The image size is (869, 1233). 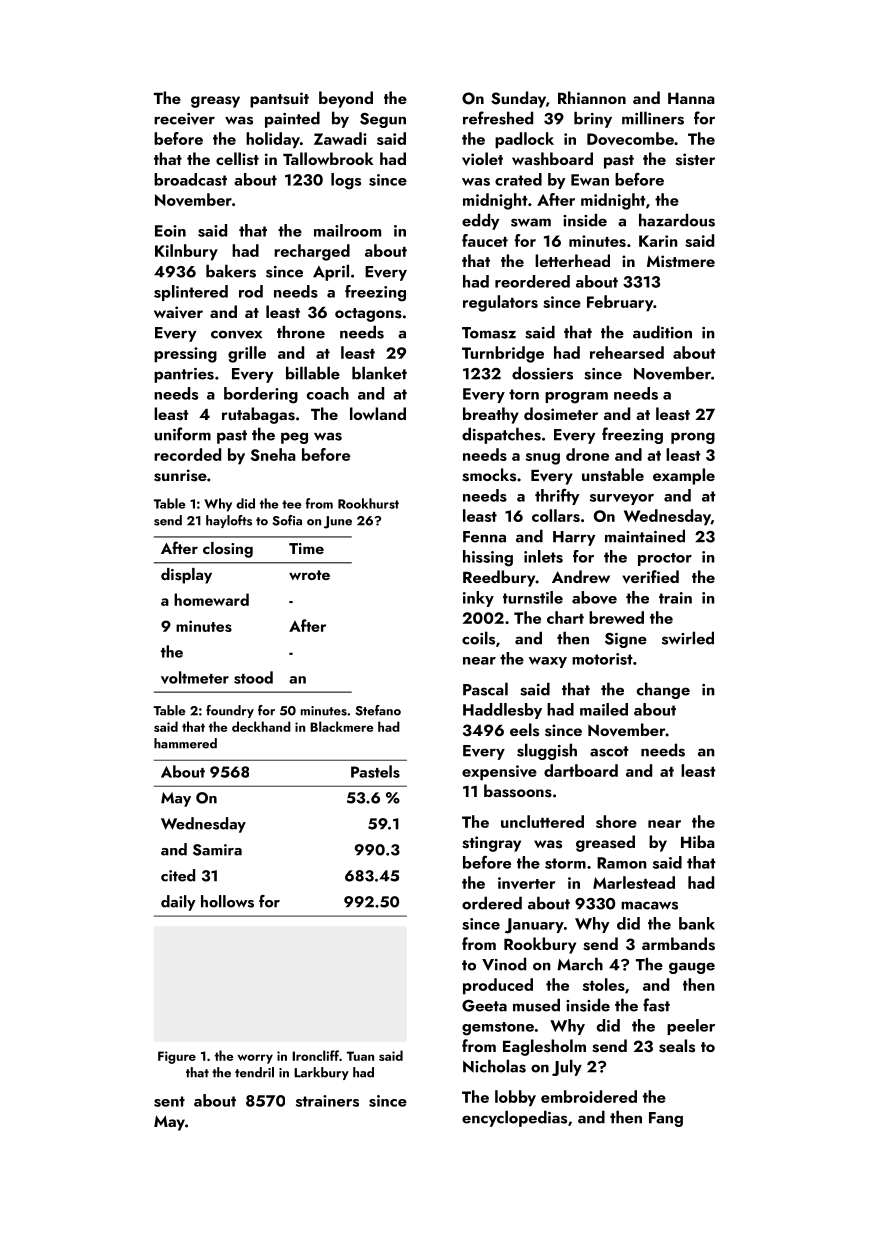 I want to click on Sunday, so click(x=518, y=99).
